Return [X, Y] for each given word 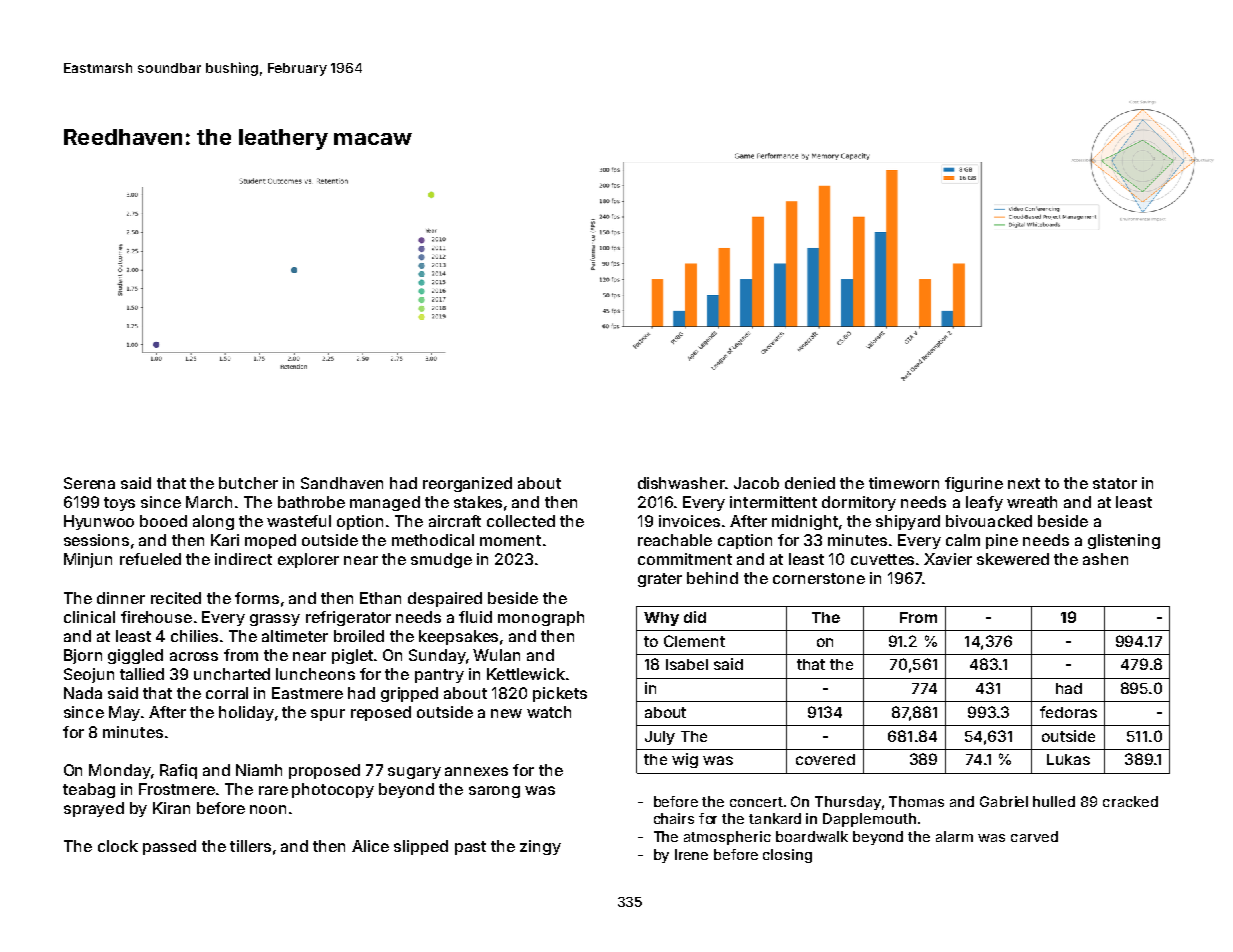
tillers [250, 846]
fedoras [1068, 712]
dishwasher [681, 483]
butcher [248, 483]
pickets [560, 694]
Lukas [1068, 759]
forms [257, 598]
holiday [246, 713]
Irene [691, 854]
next [1024, 483]
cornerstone [819, 578]
